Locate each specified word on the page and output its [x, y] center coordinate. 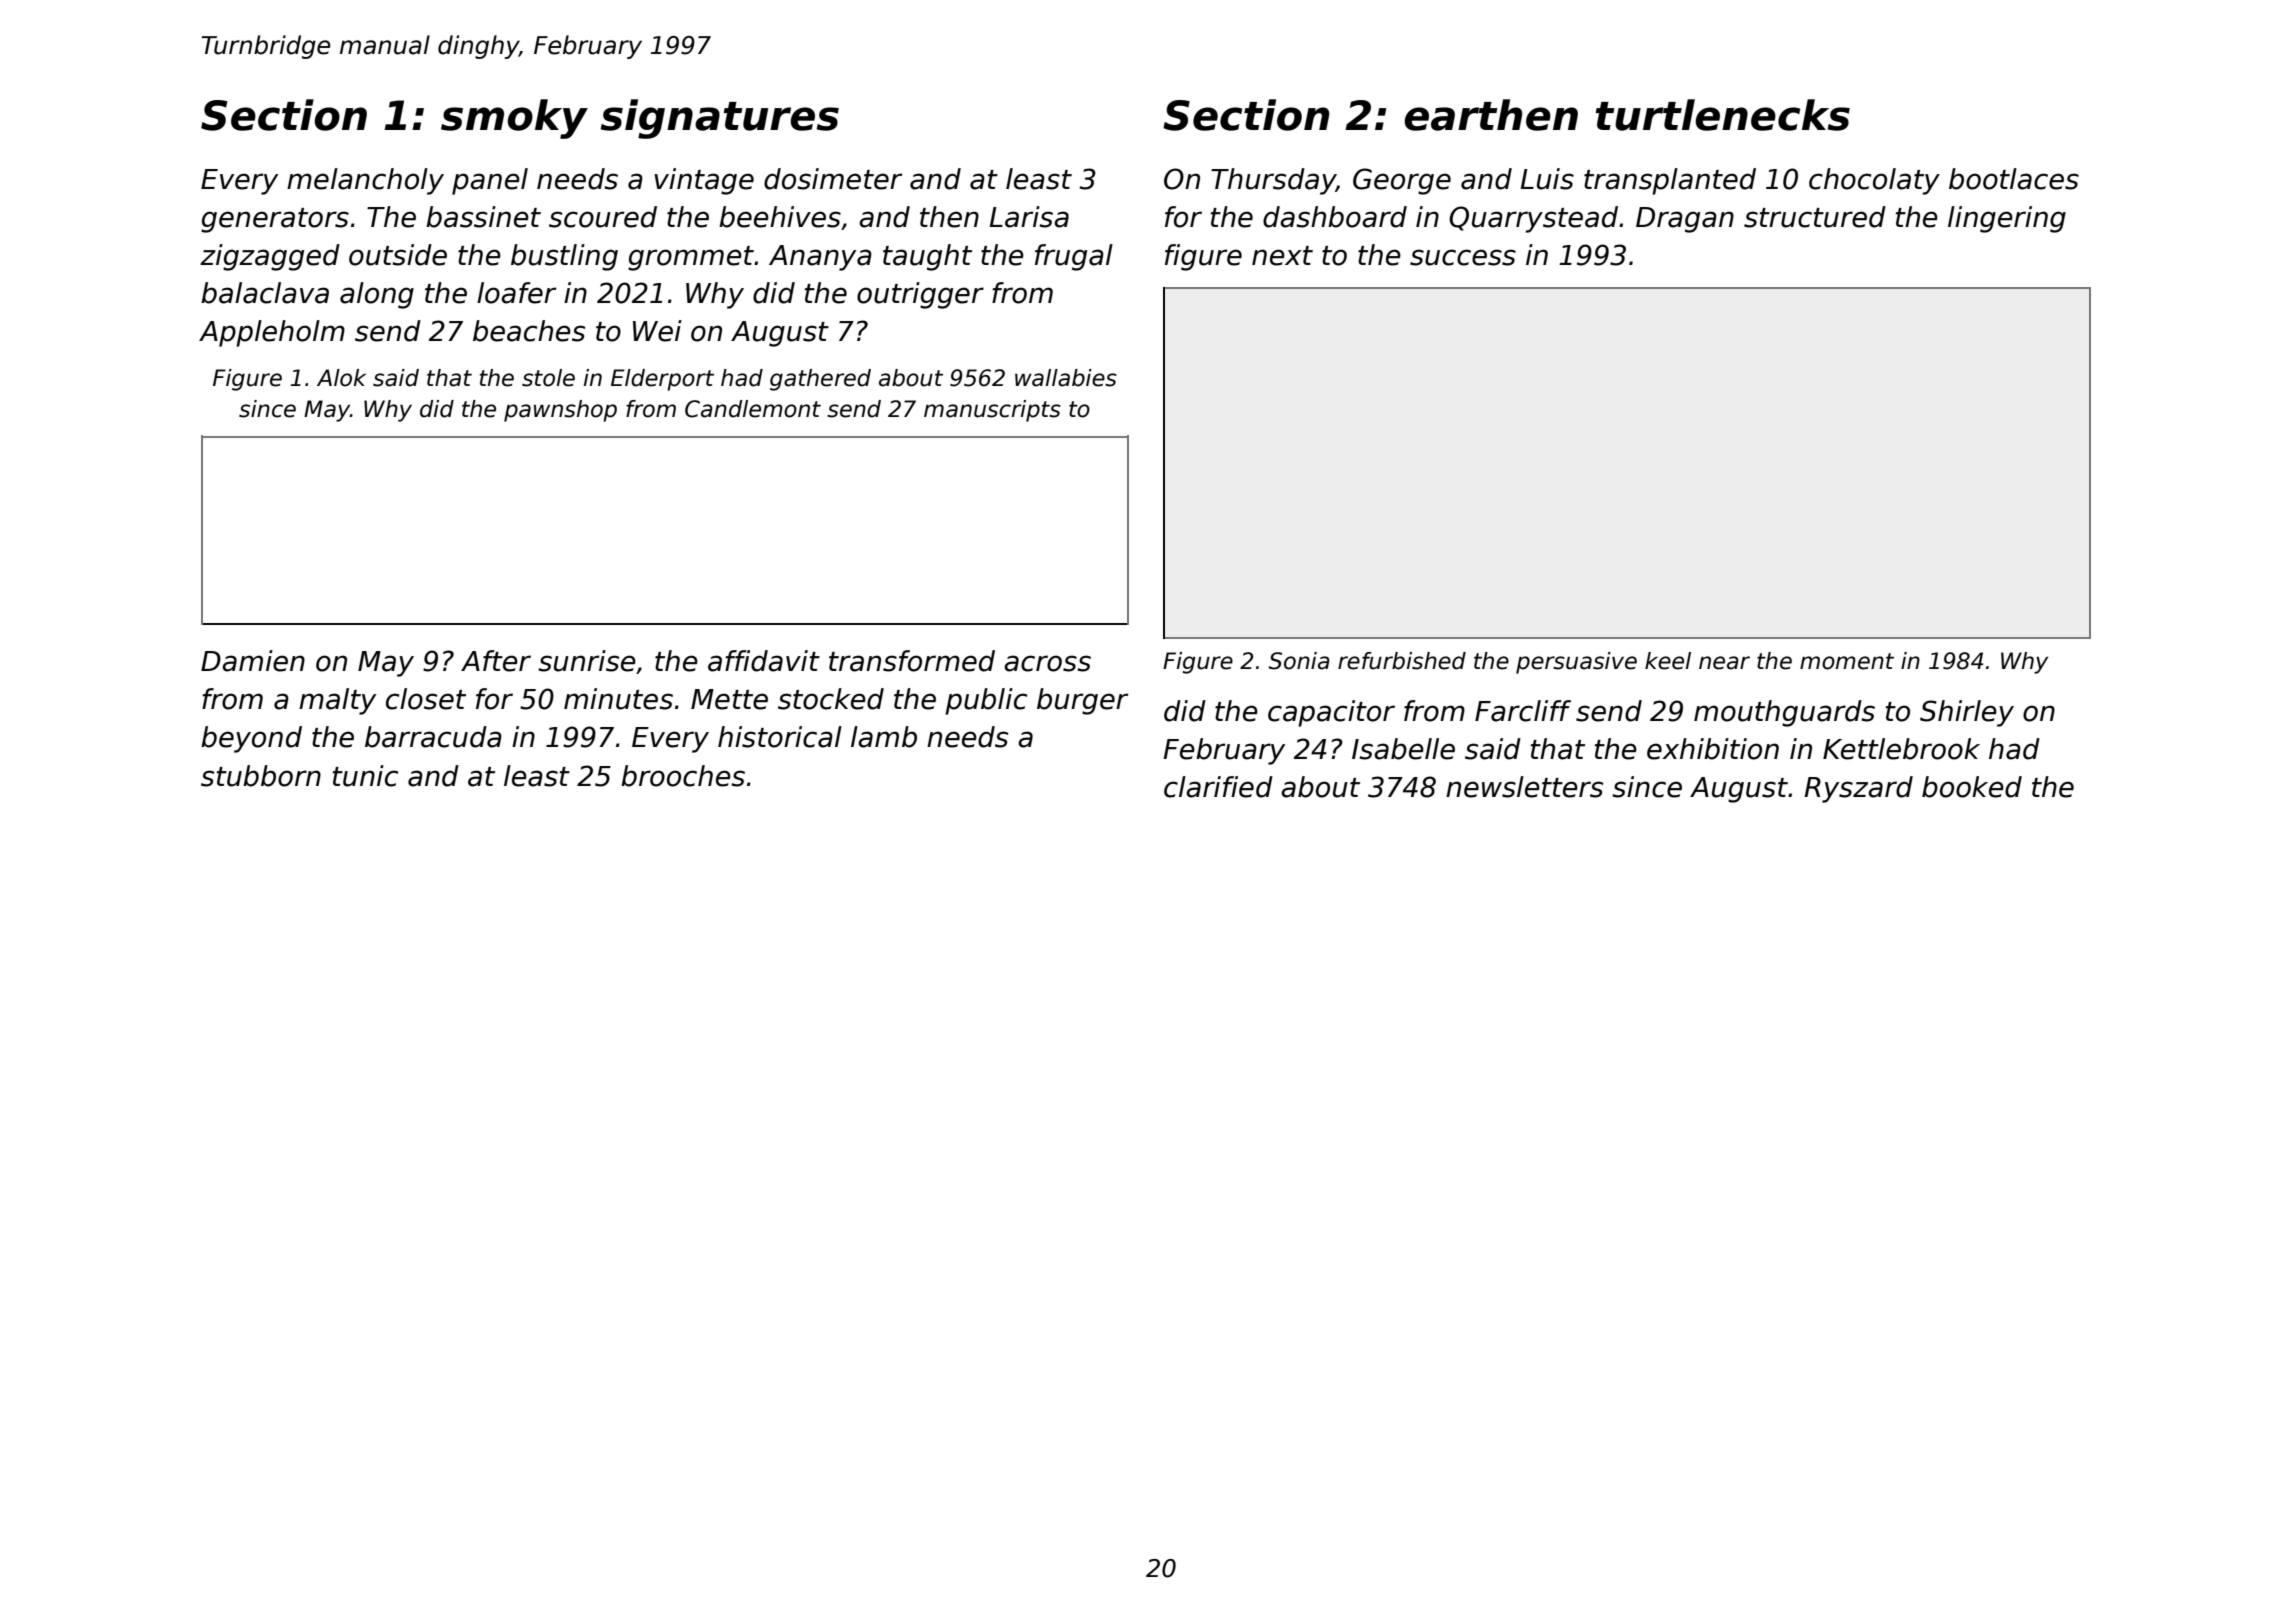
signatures [720, 119]
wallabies [1066, 378]
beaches [529, 331]
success [1463, 257]
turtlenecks [1722, 115]
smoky [514, 119]
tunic [365, 776]
